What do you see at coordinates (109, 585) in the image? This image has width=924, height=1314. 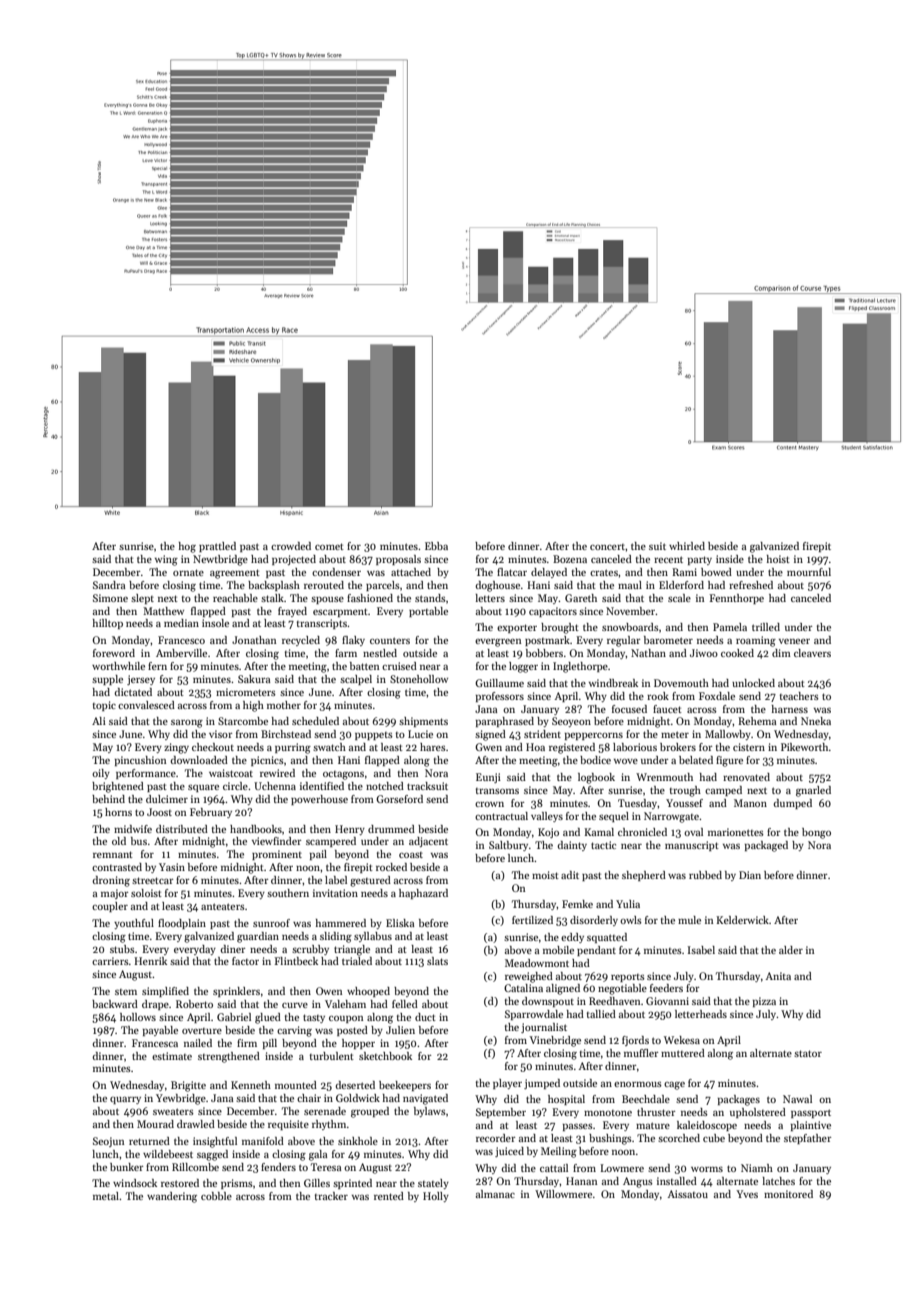 I see `Sandra` at bounding box center [109, 585].
